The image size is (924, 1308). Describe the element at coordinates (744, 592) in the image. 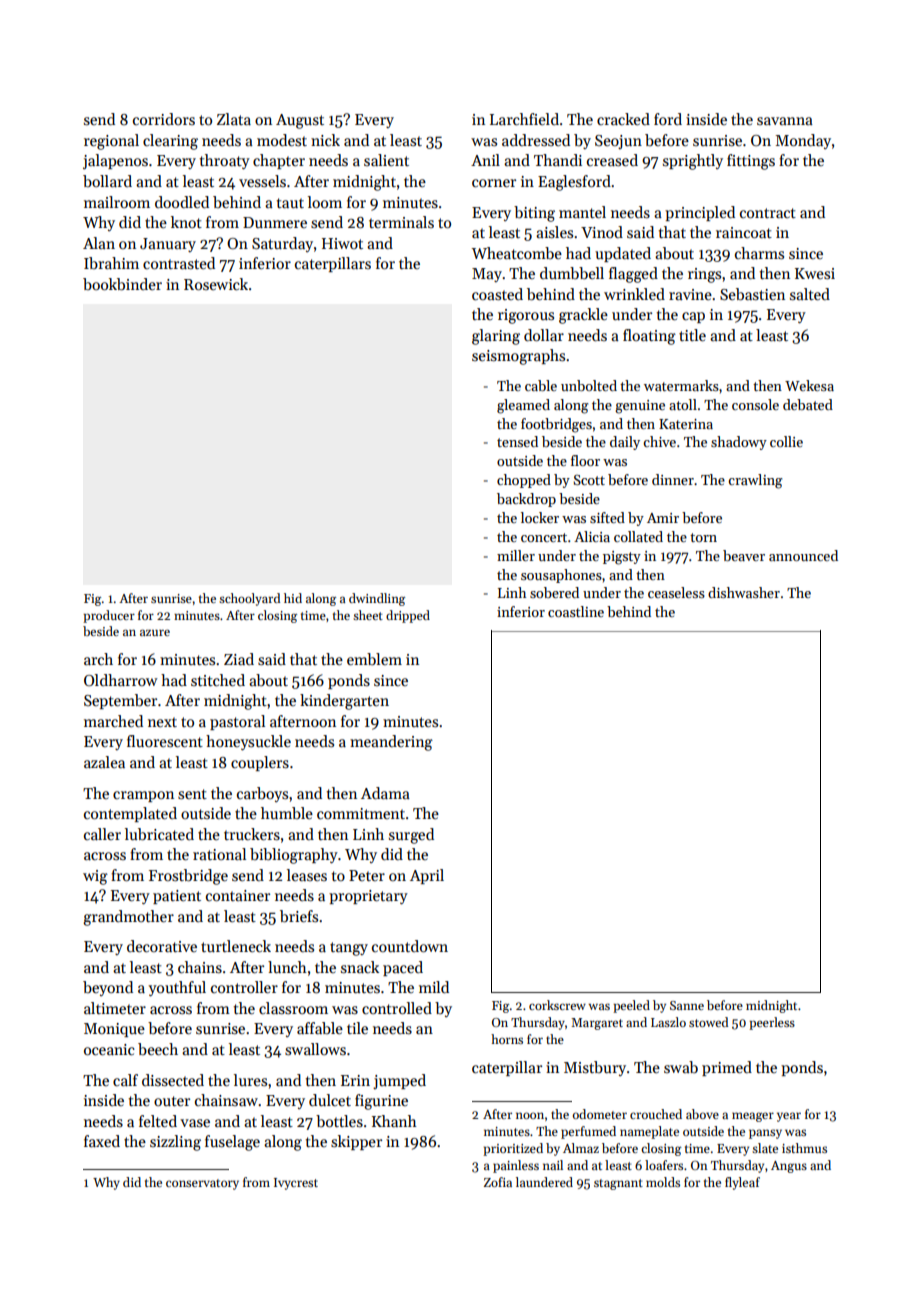

I see `dishwasher` at that location.
